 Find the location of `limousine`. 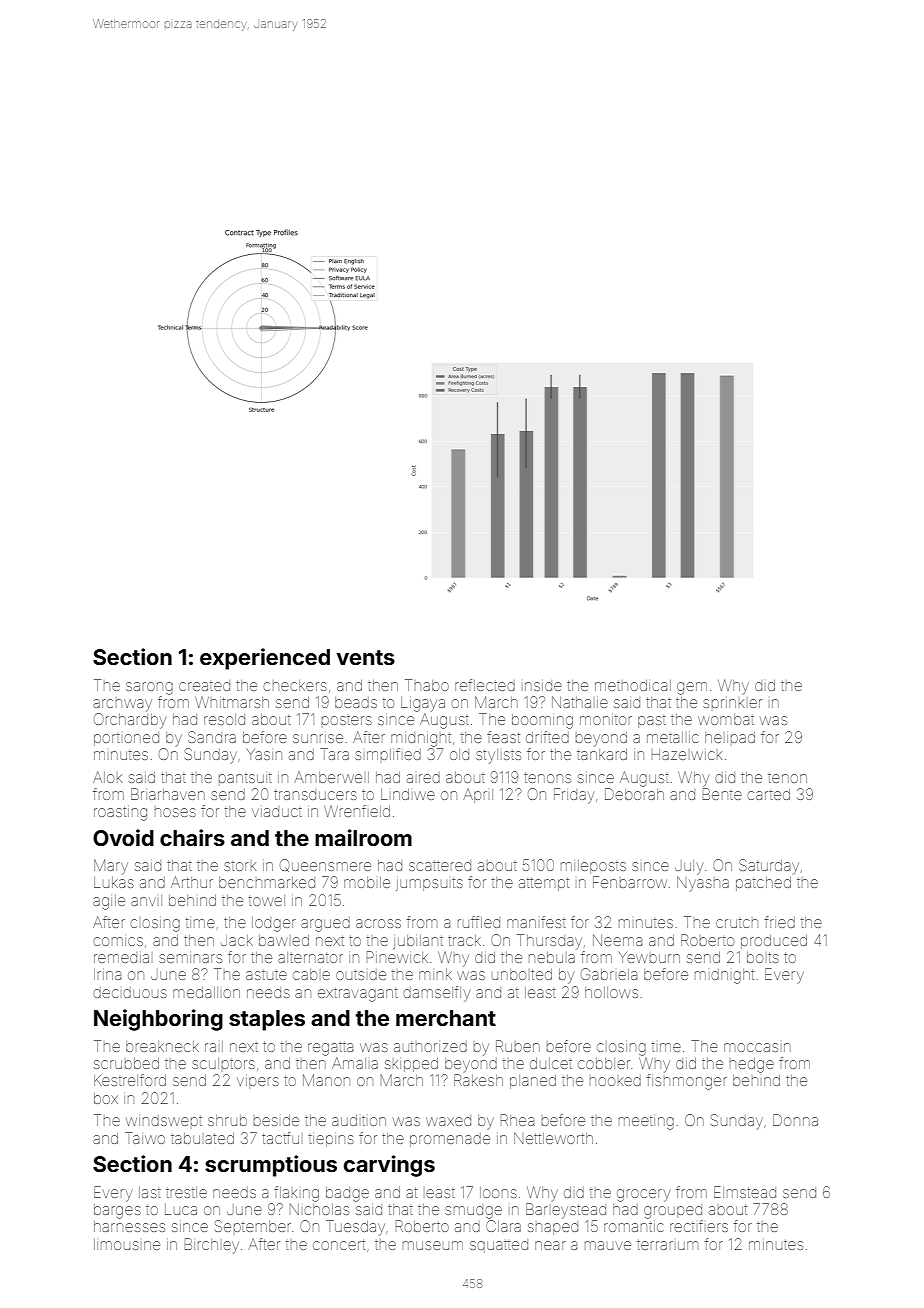

limousine is located at coordinates (127, 1244).
